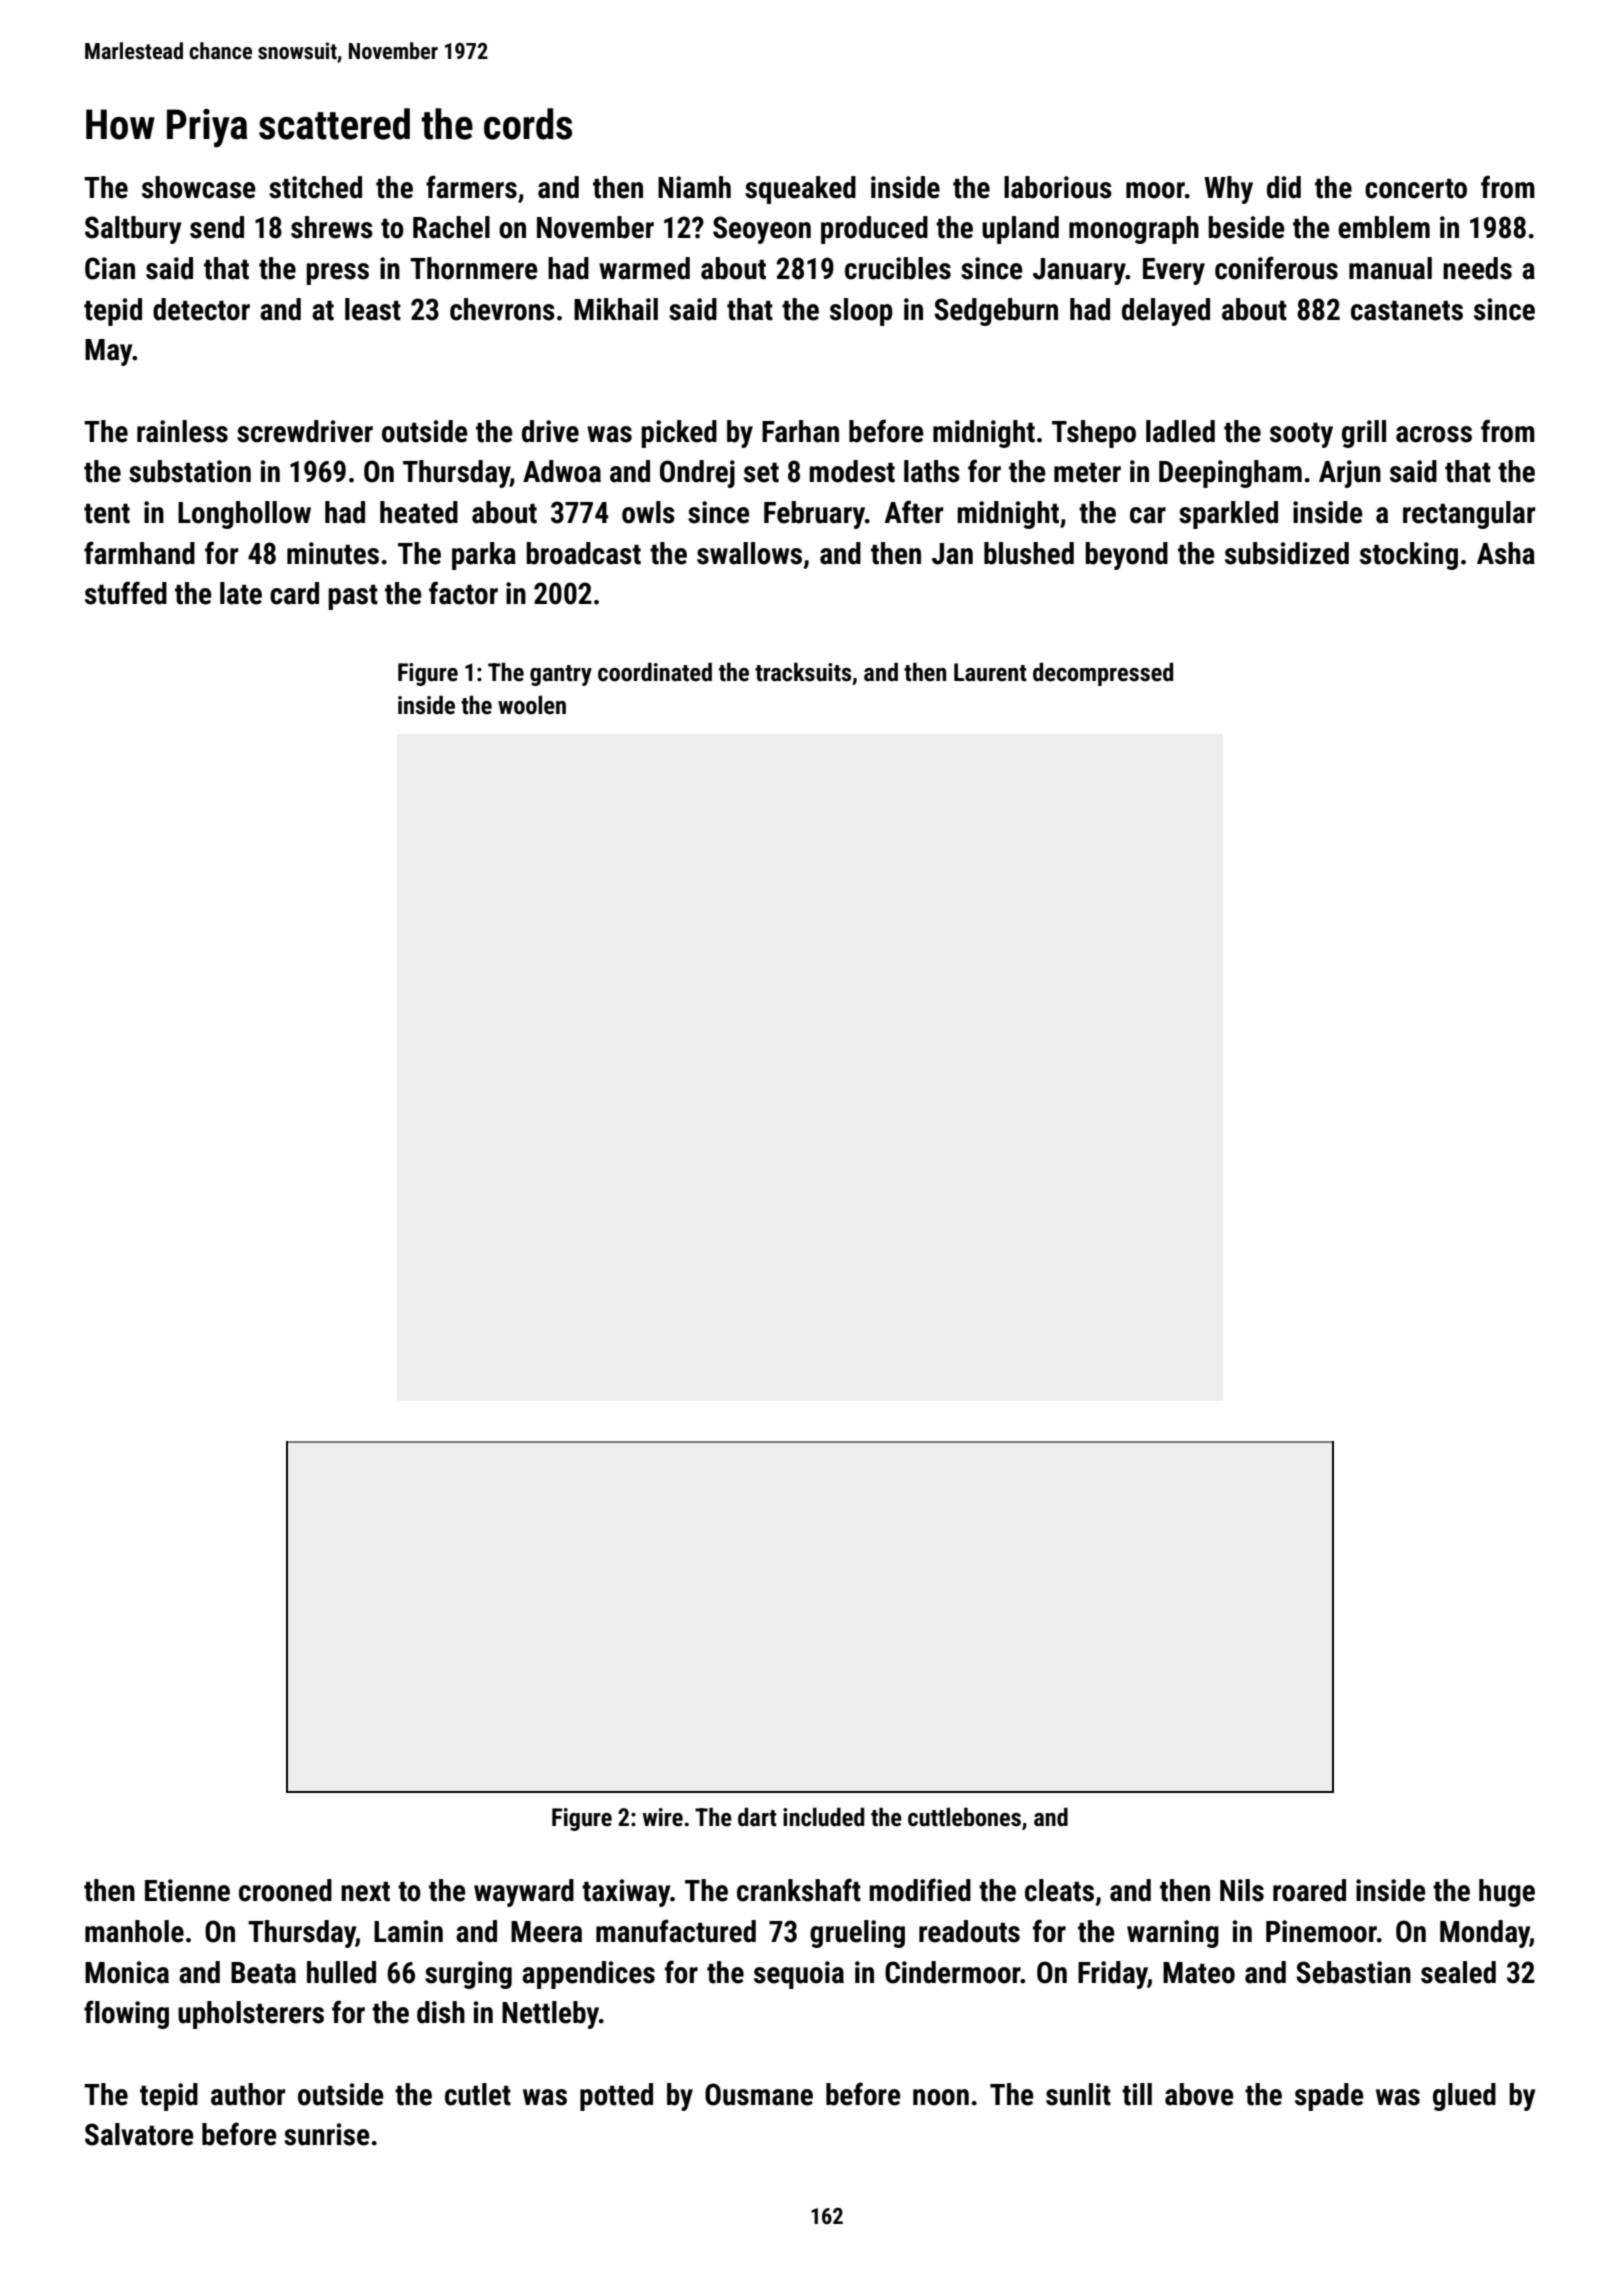 Image resolution: width=1620 pixels, height=2292 pixels. What do you see at coordinates (1020, 230) in the image?
I see `upland` at bounding box center [1020, 230].
